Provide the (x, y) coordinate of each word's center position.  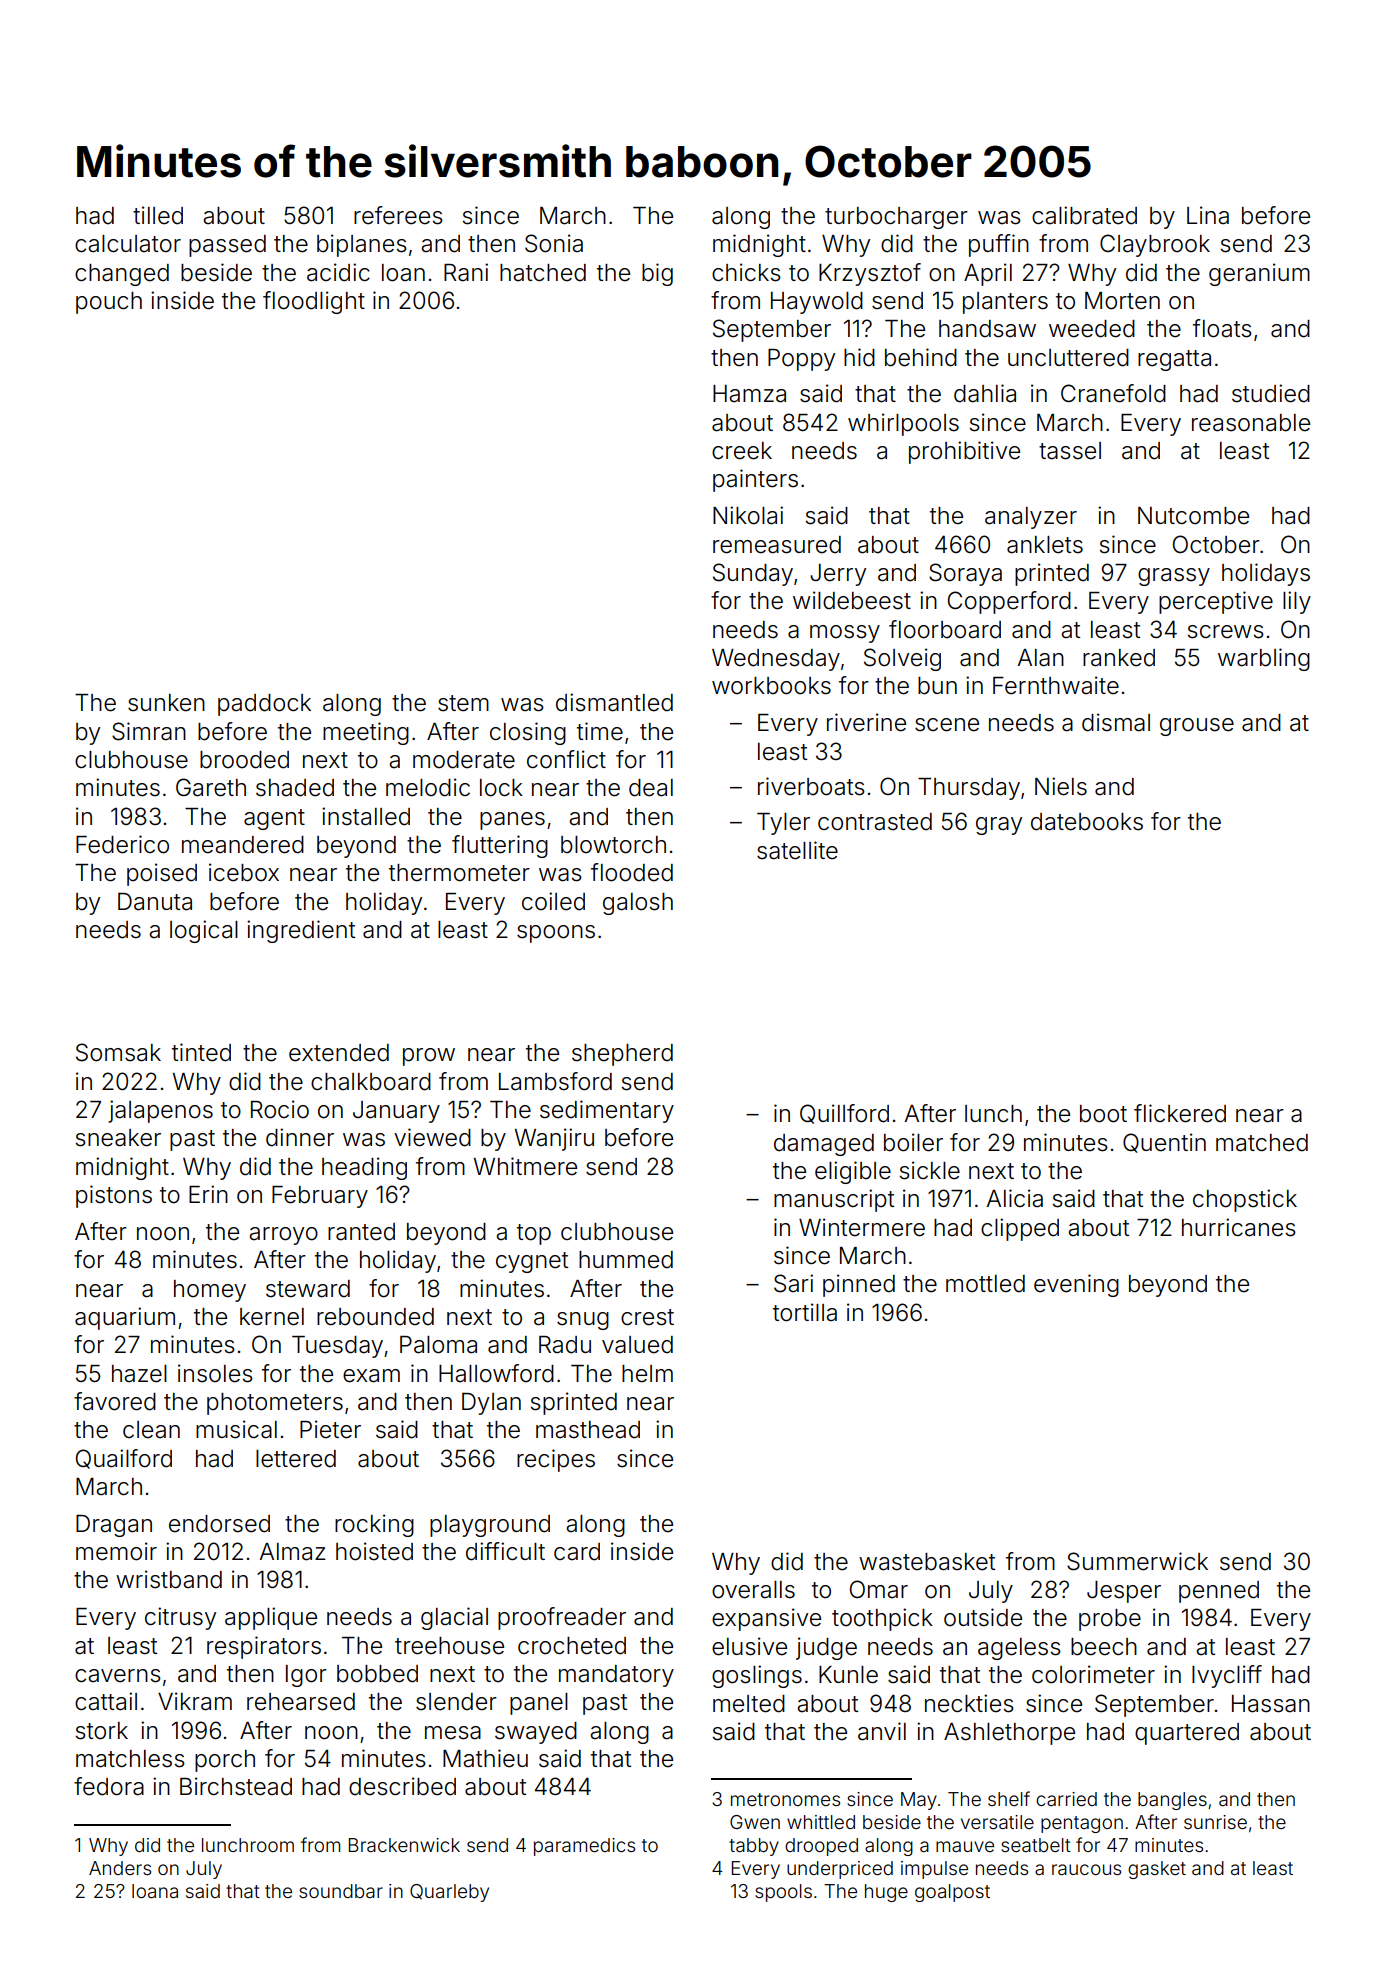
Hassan (1271, 1704)
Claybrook (1155, 245)
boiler (913, 1142)
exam (371, 1376)
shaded (295, 788)
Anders (120, 1868)
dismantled (614, 702)
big (657, 274)
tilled (158, 215)
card (577, 1552)
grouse (1197, 727)
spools (783, 1893)
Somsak (118, 1052)
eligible (853, 1172)
